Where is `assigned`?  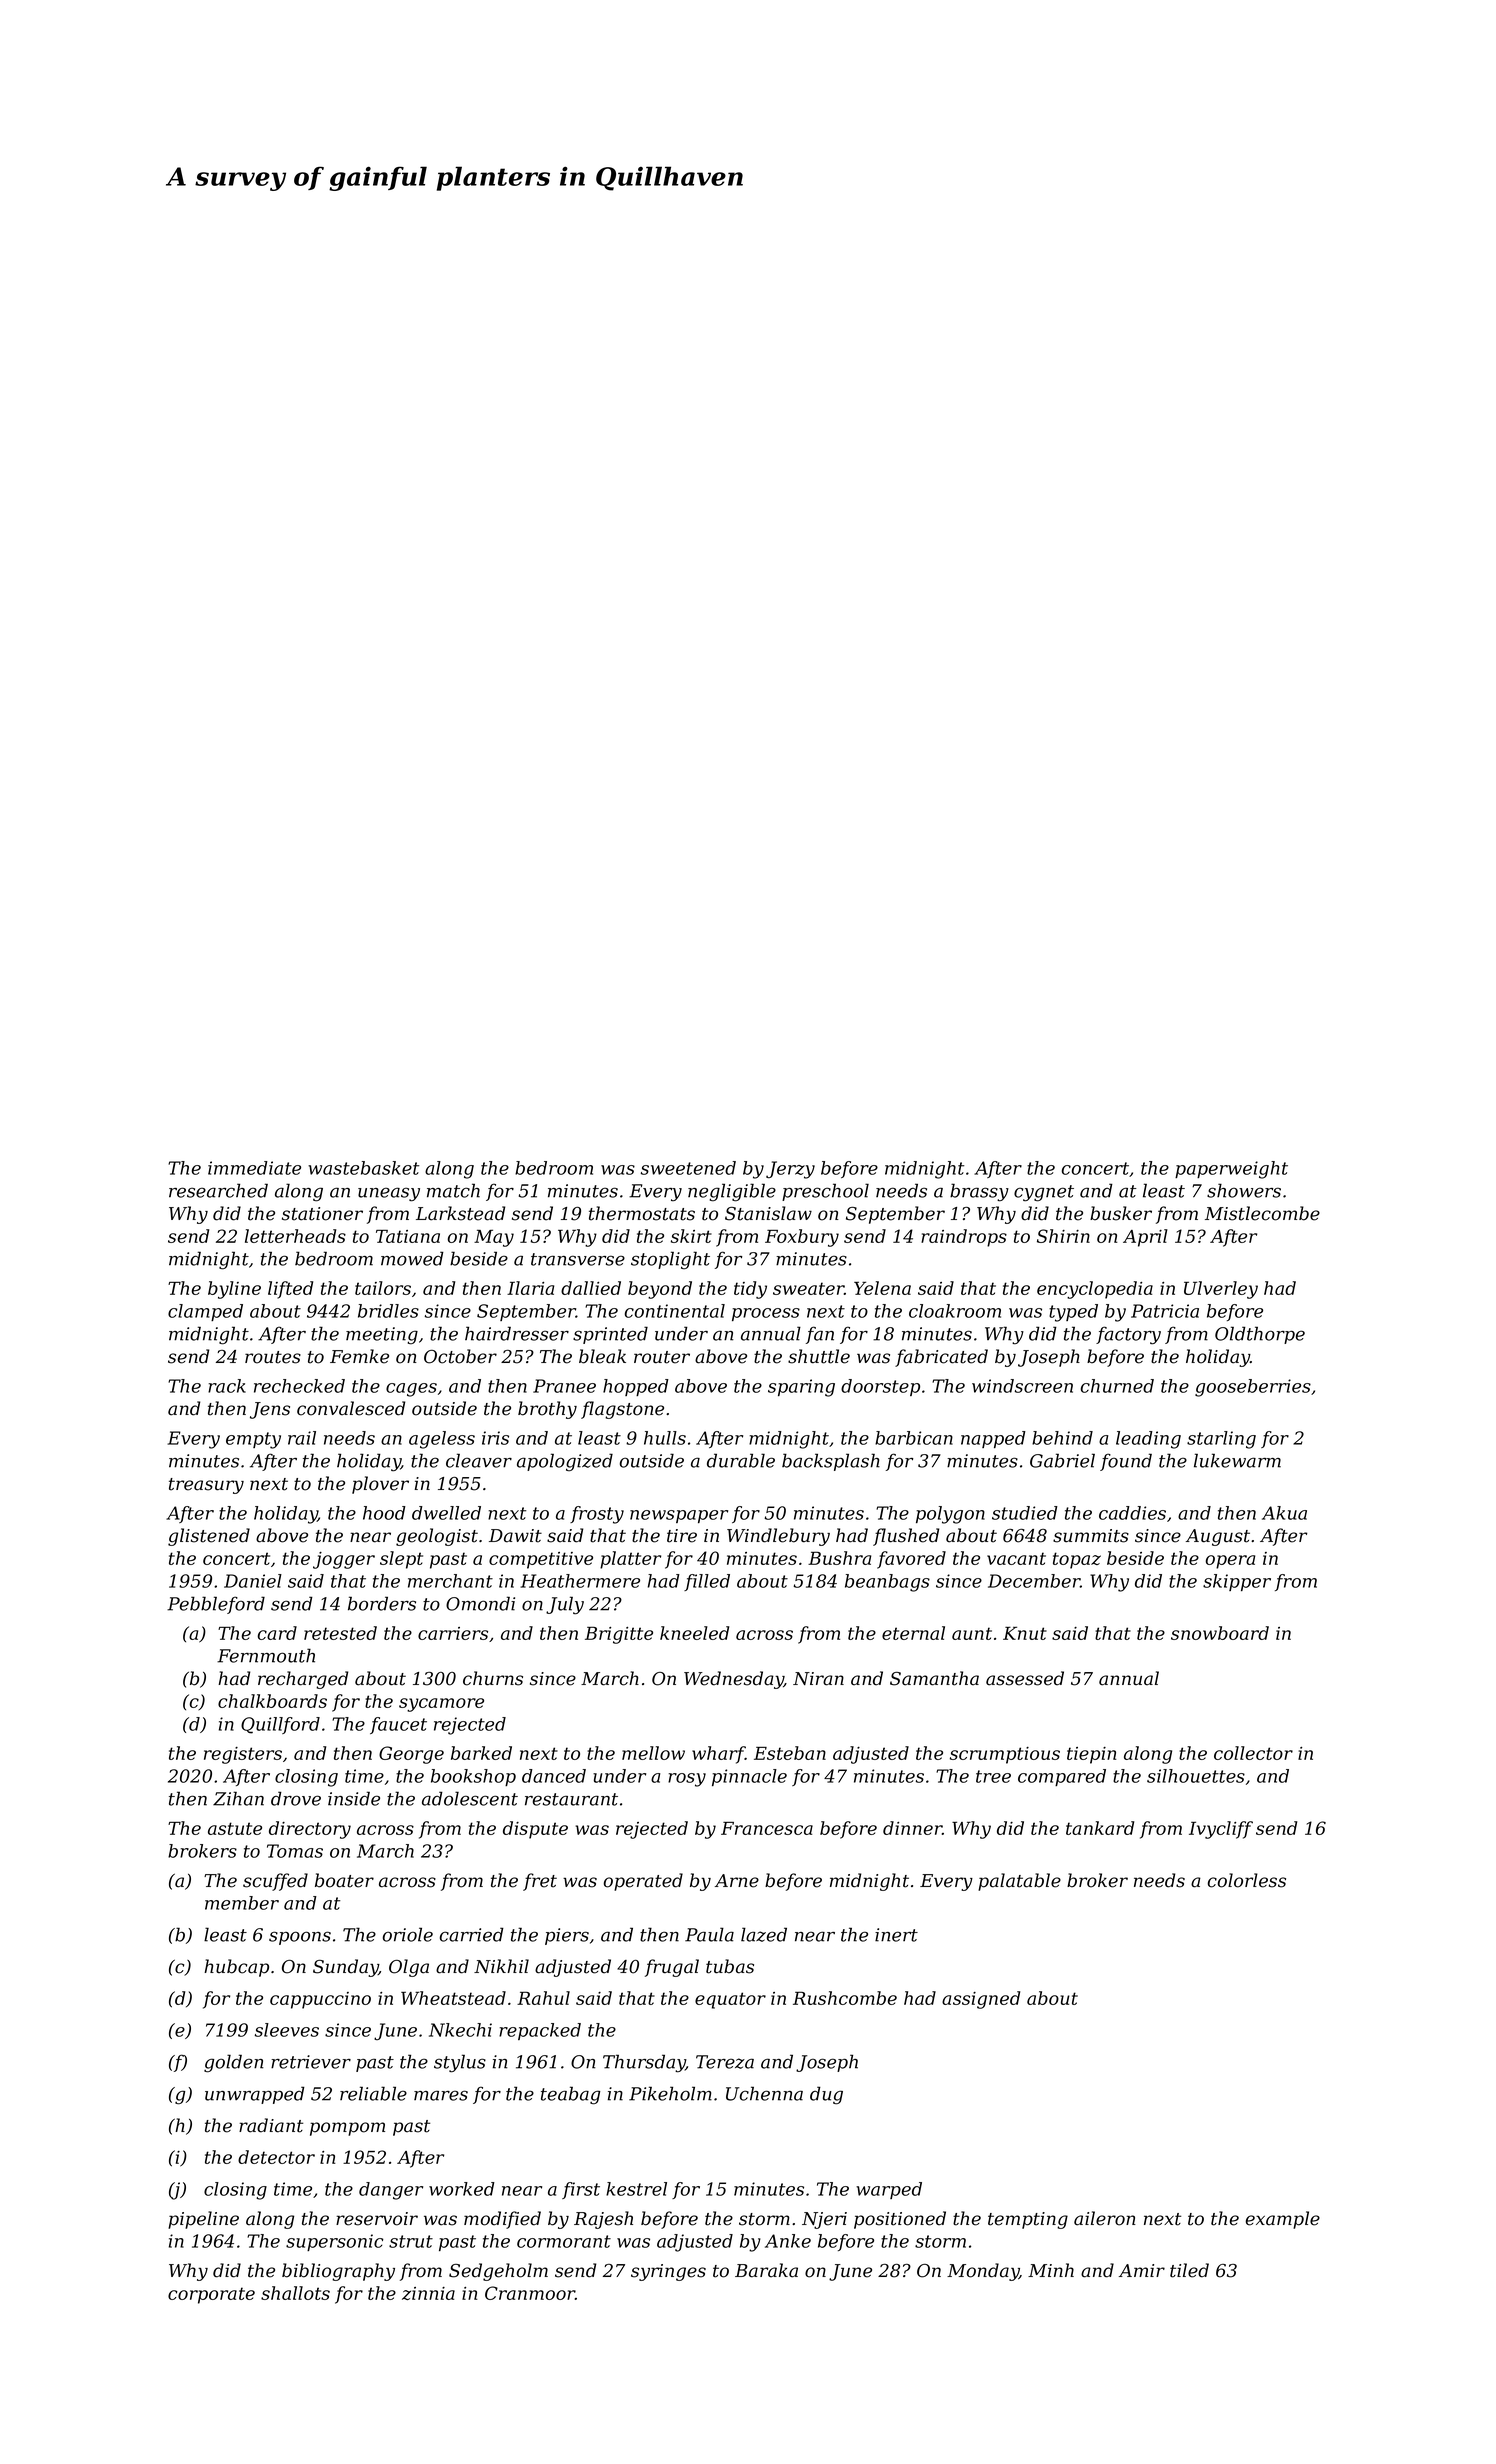 assigned is located at coordinates (981, 2000).
